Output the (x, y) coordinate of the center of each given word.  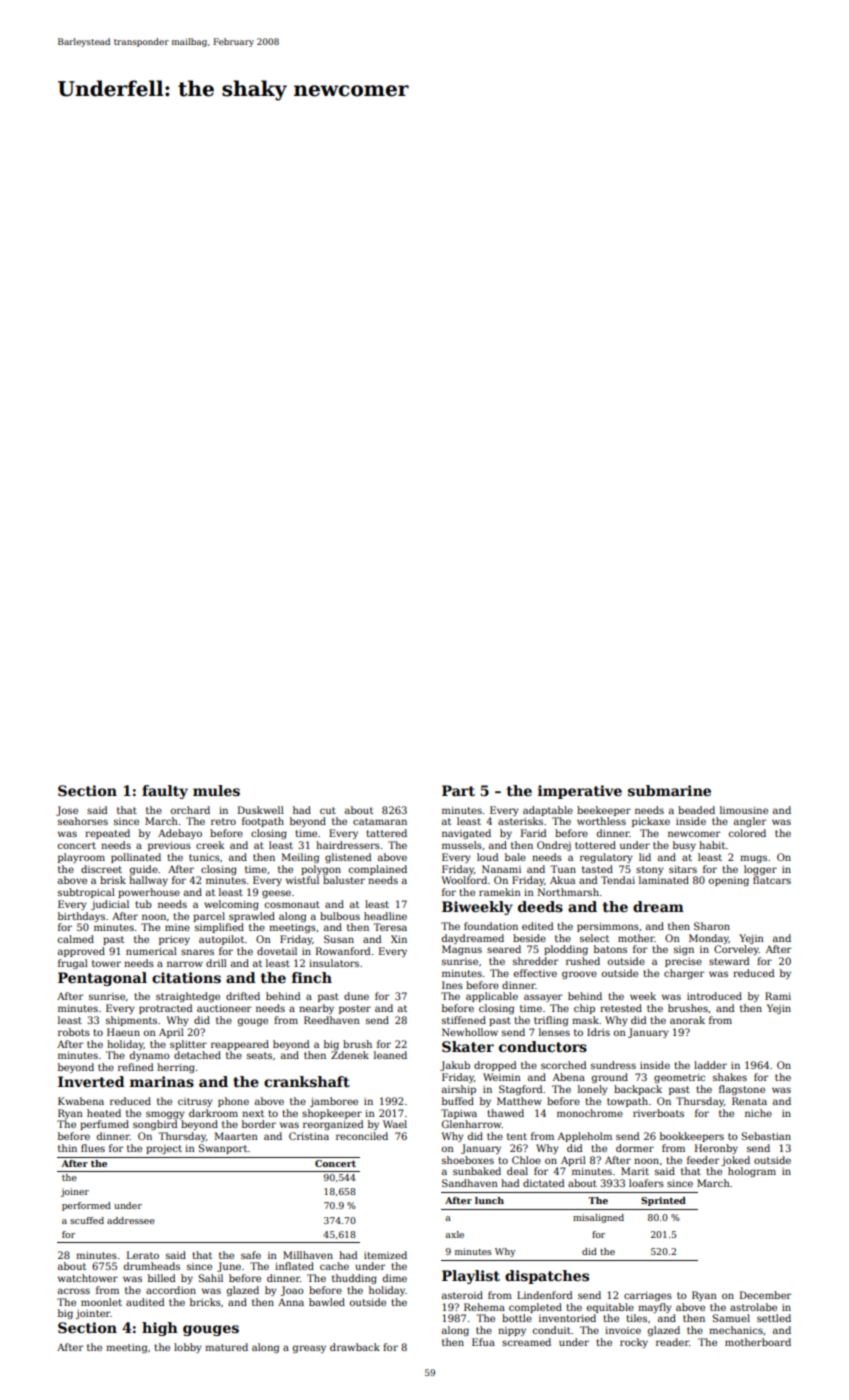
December (765, 1295)
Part (458, 790)
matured (226, 1347)
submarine (669, 790)
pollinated (136, 858)
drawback (355, 1347)
